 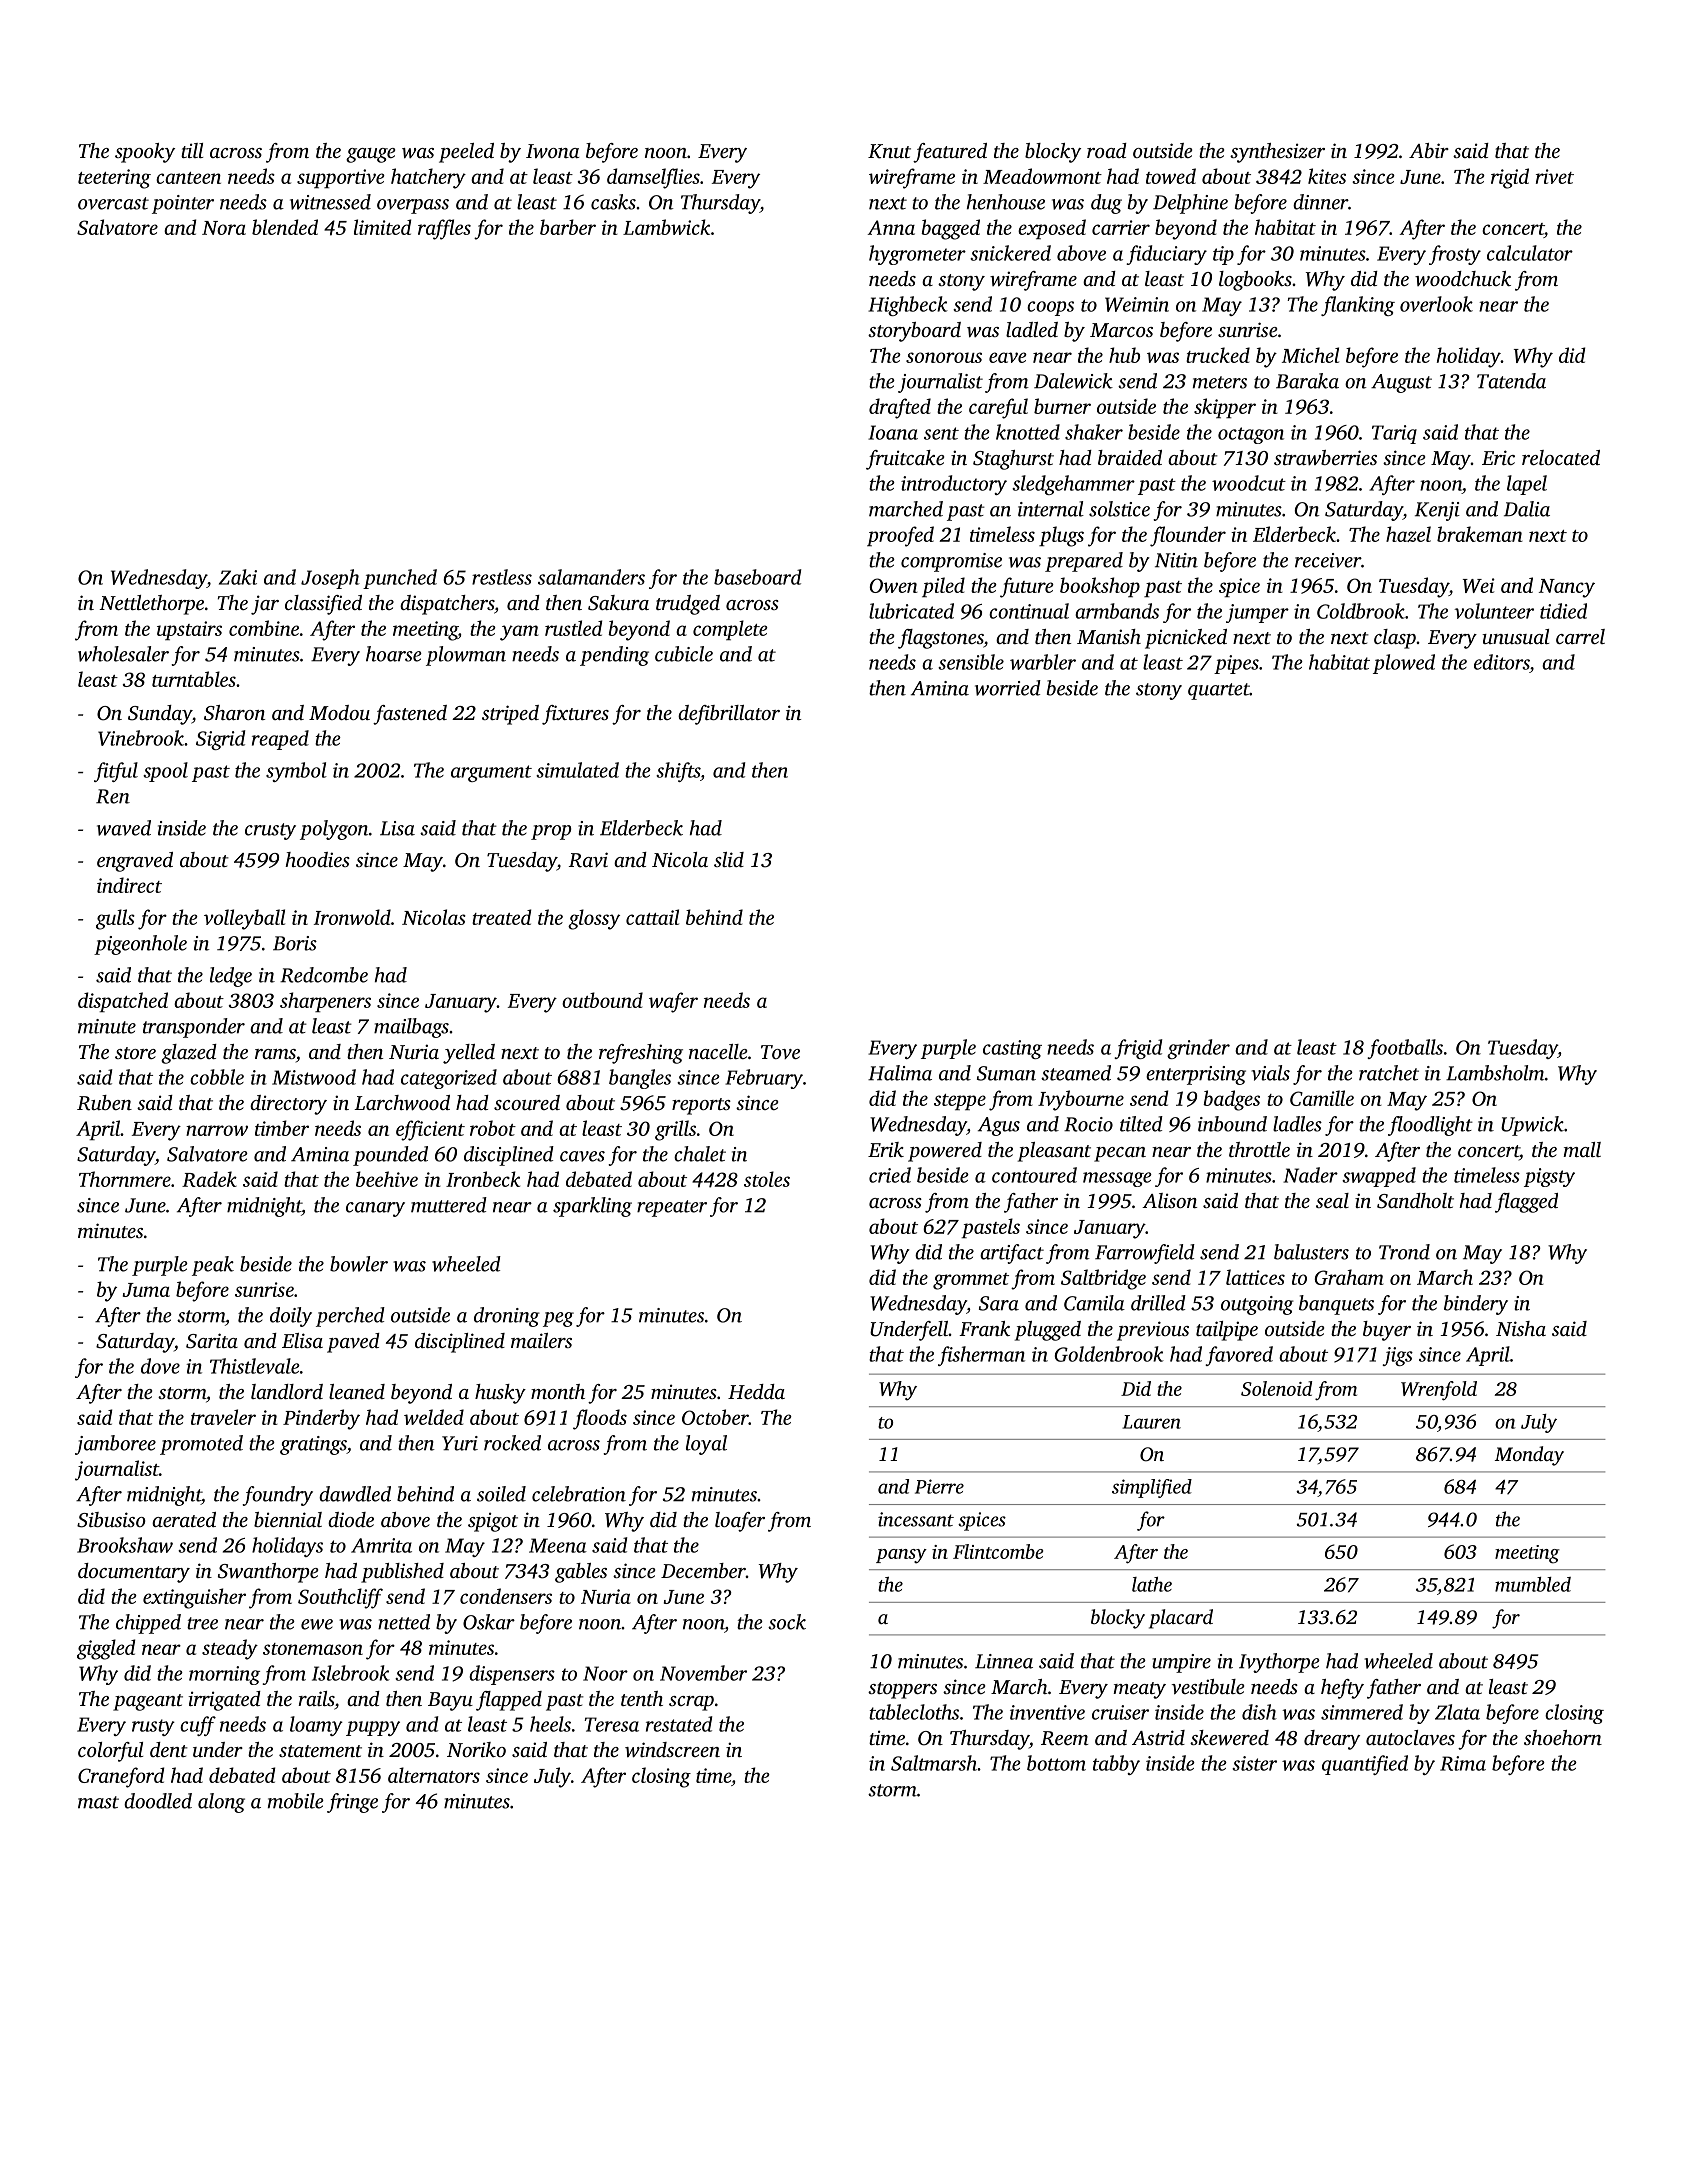 What do you see at coordinates (652, 917) in the screenshot?
I see `cattail` at bounding box center [652, 917].
